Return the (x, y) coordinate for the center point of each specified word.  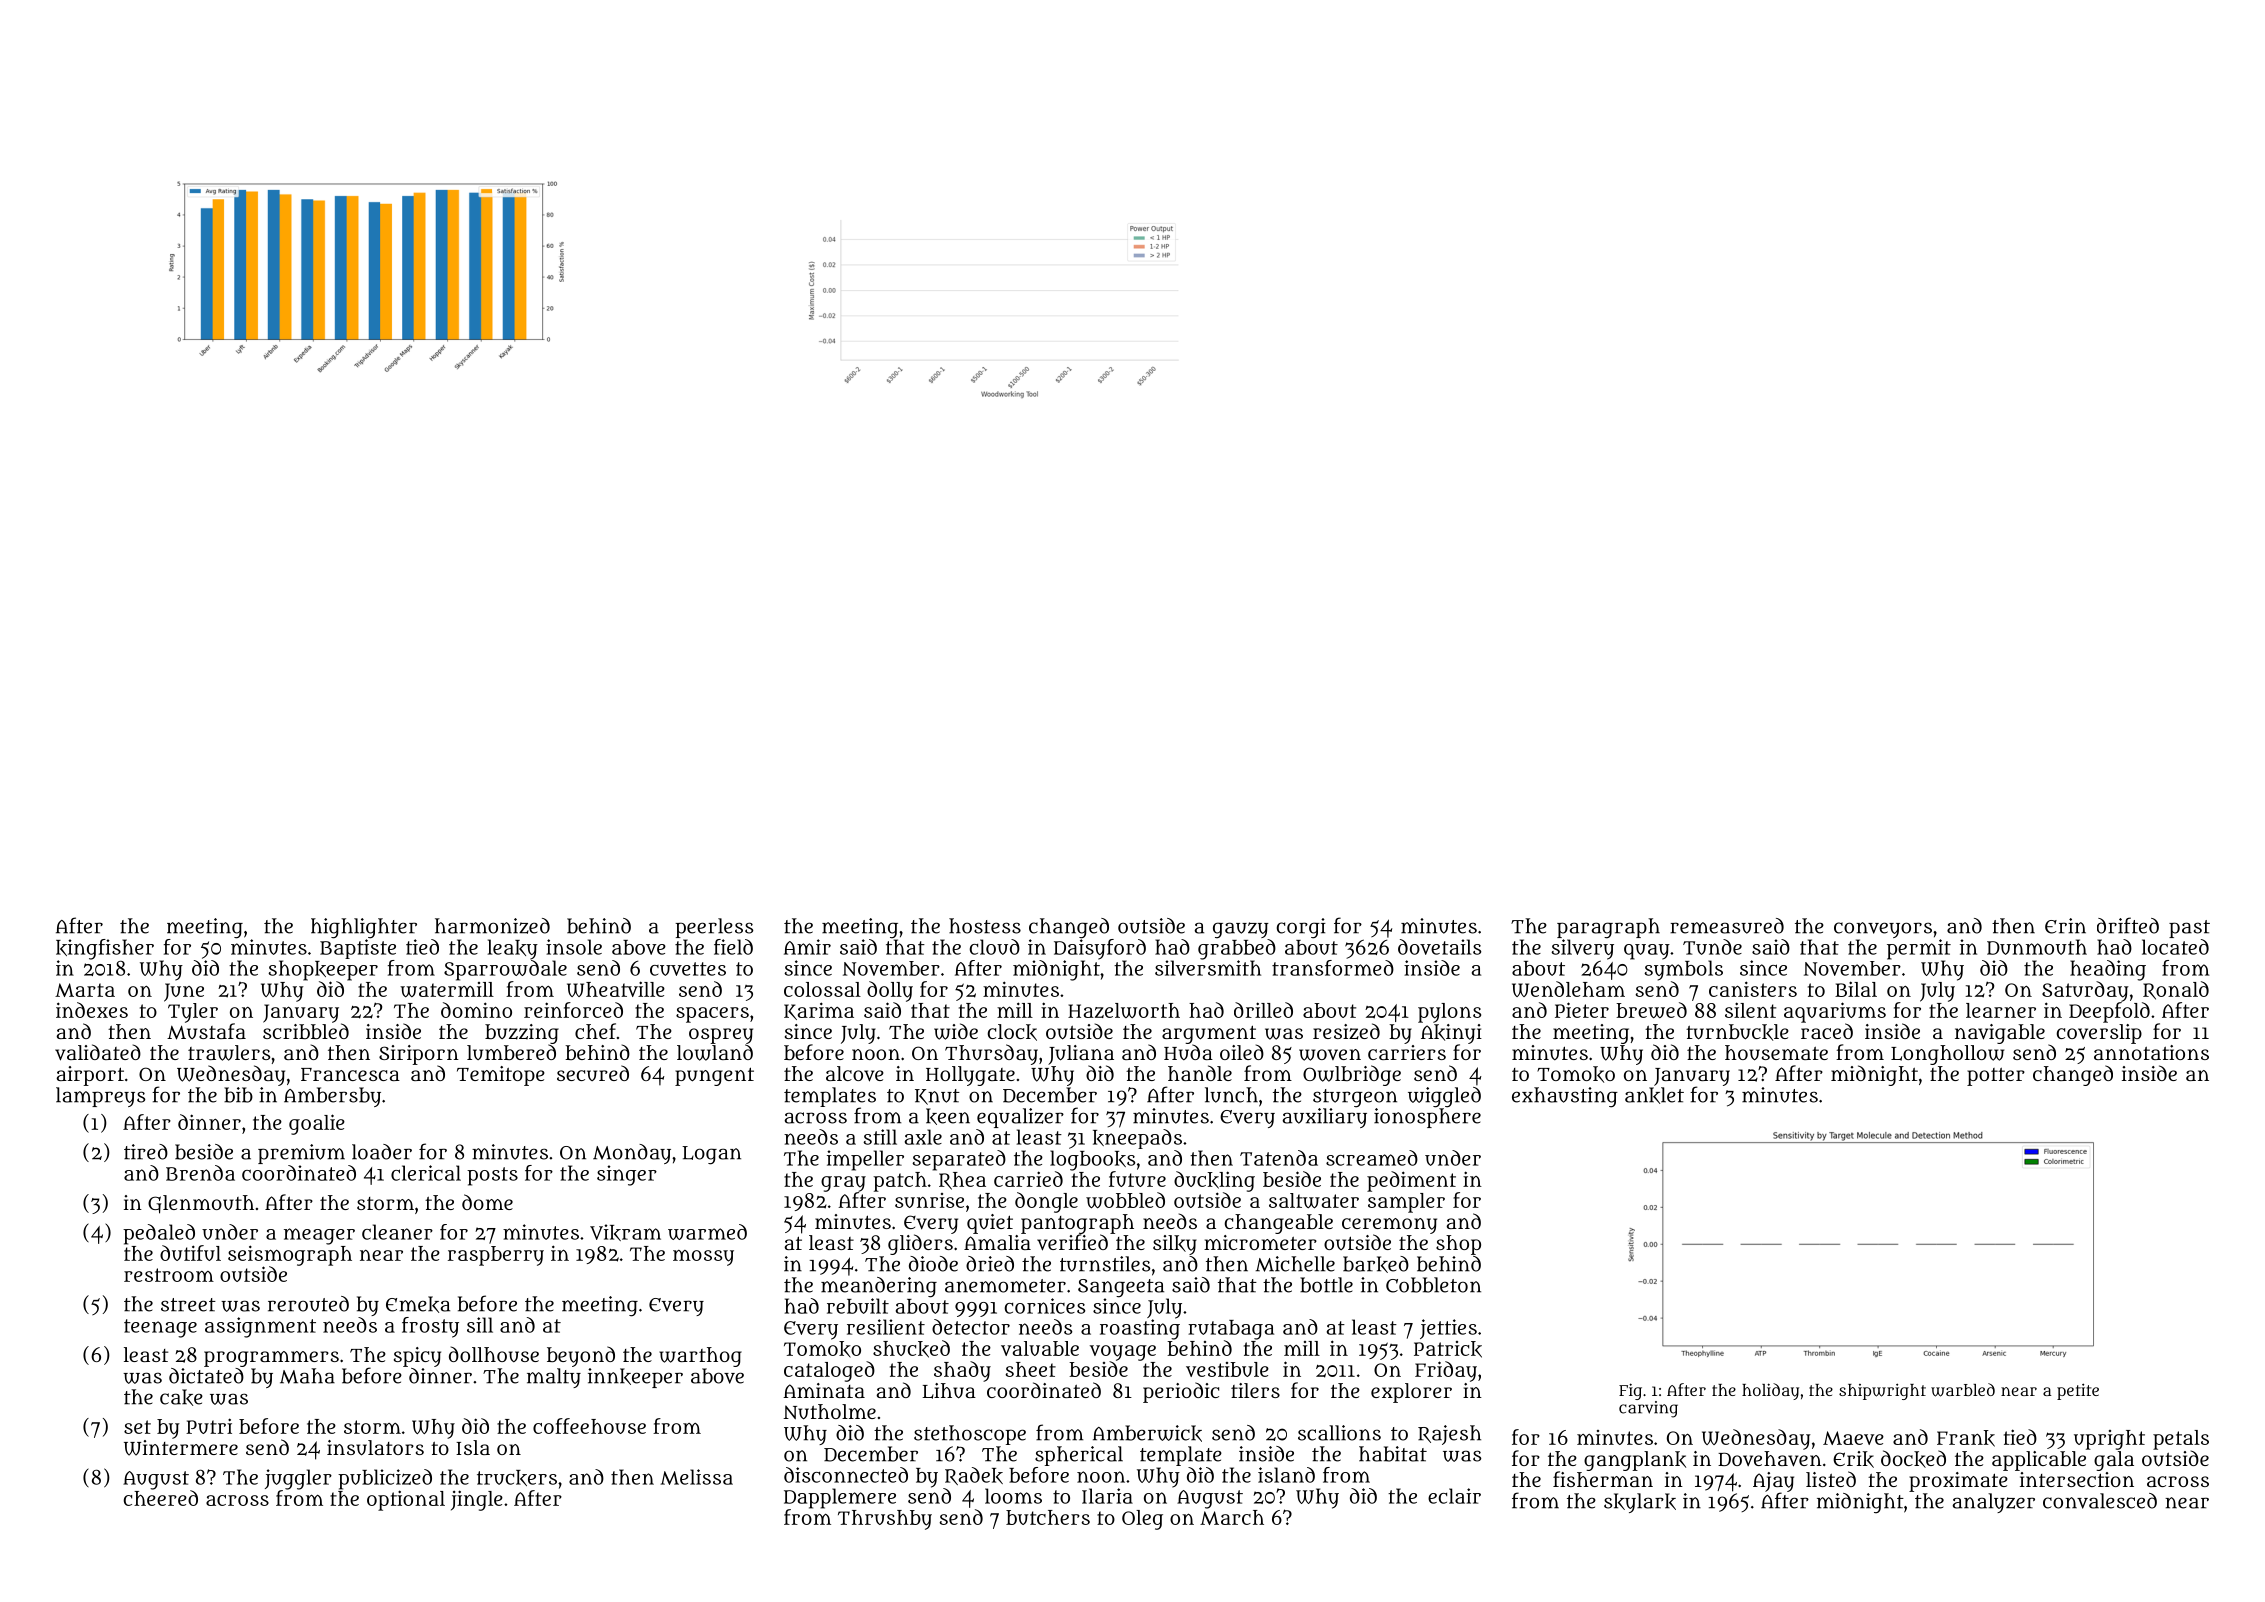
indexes (92, 1010)
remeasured (1727, 926)
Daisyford (1100, 949)
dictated (206, 1376)
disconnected (846, 1475)
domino (476, 1010)
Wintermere (181, 1448)
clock (1012, 1032)
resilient (886, 1327)
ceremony (1389, 1226)
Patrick (1448, 1349)
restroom (169, 1275)
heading (2108, 970)
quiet (990, 1224)
